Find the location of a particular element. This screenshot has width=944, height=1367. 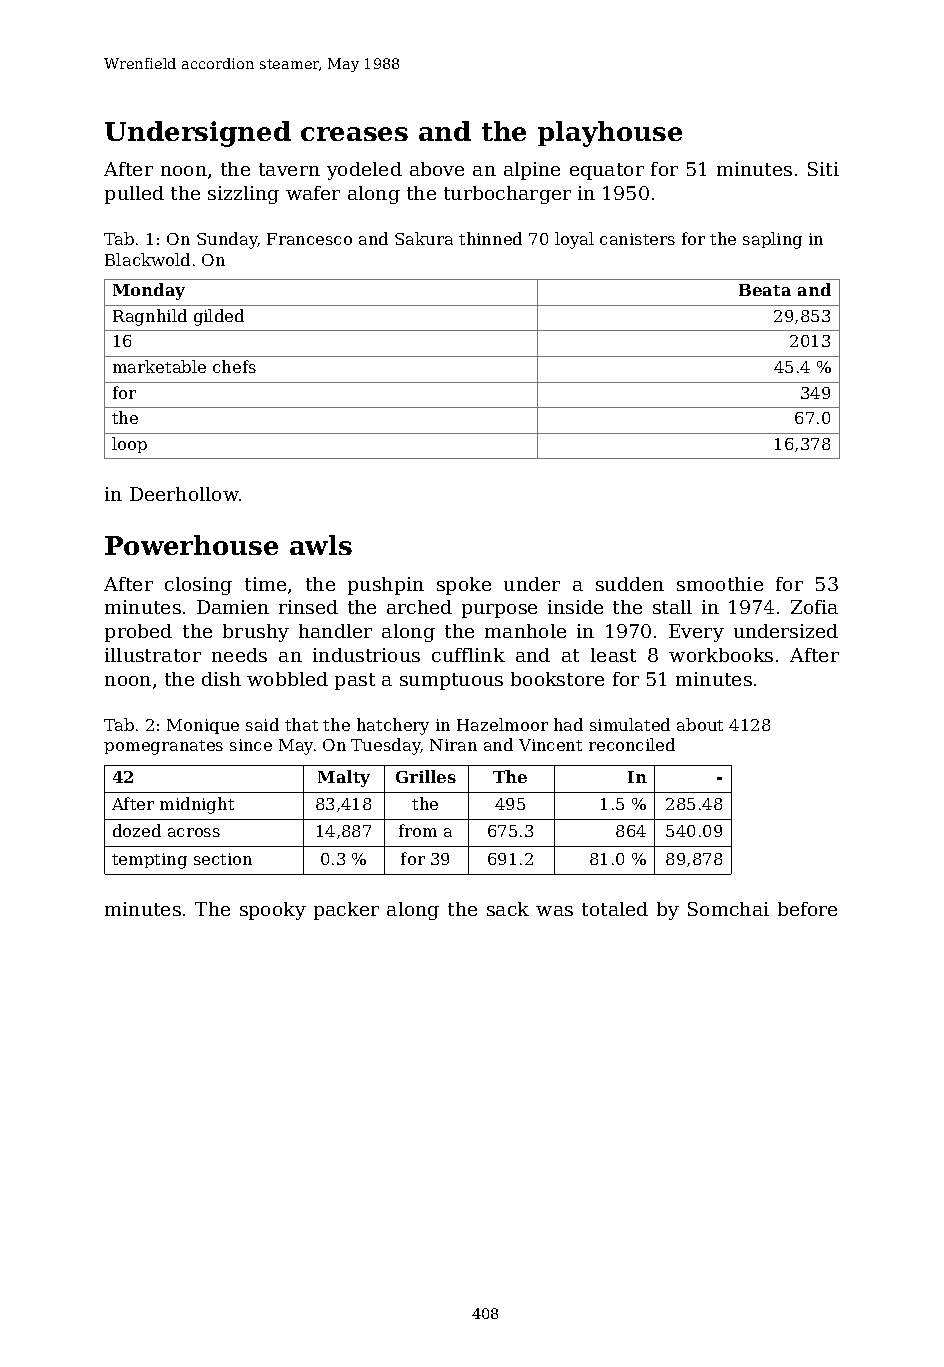

above is located at coordinates (437, 169).
